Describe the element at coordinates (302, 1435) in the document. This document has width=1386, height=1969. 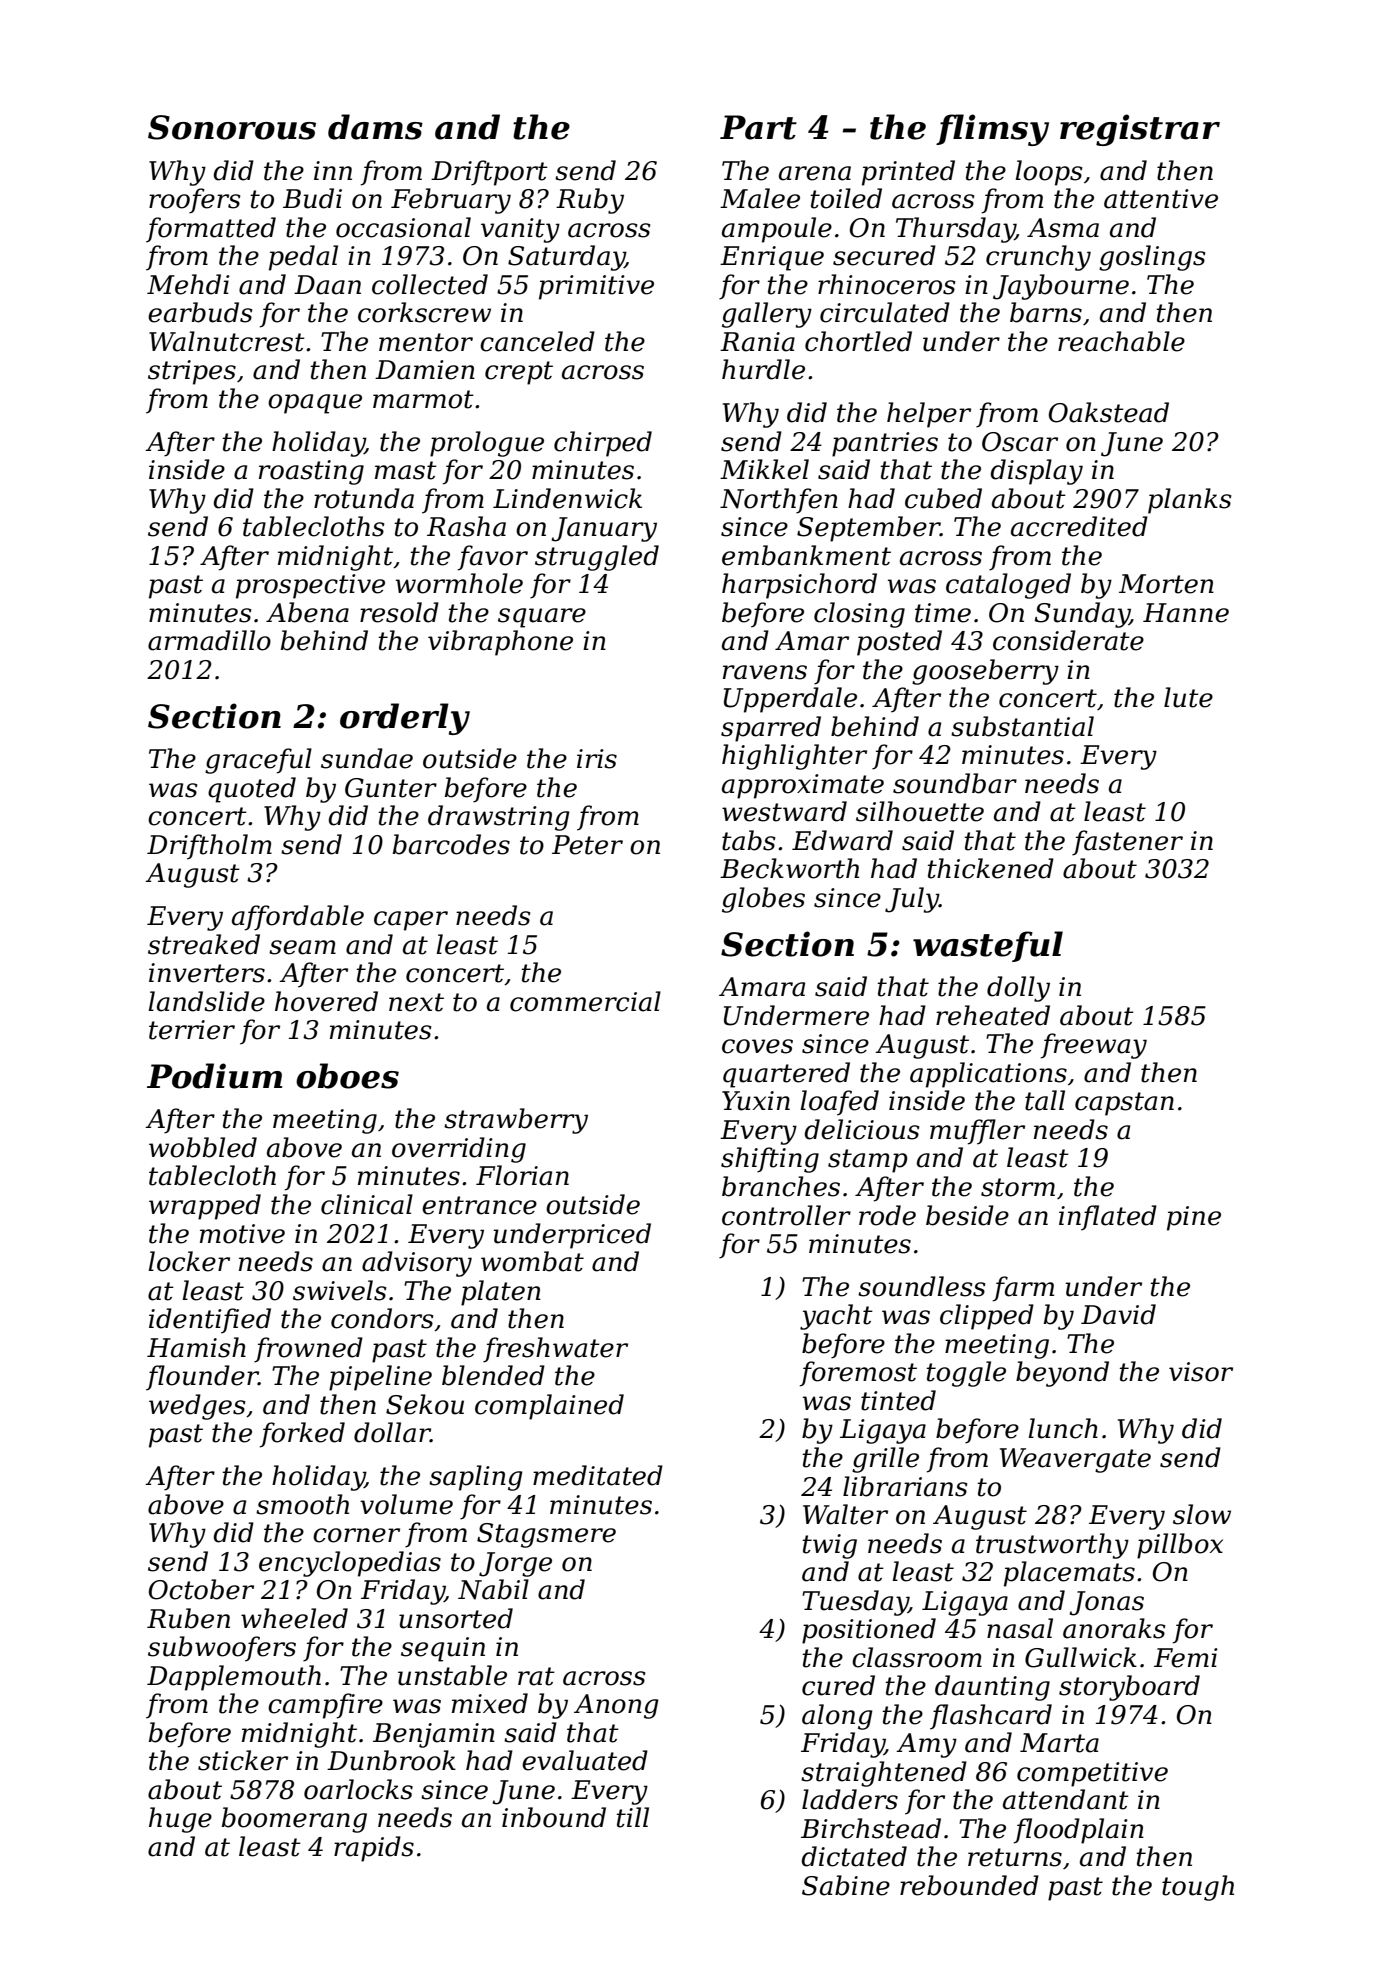
I see `forked` at that location.
